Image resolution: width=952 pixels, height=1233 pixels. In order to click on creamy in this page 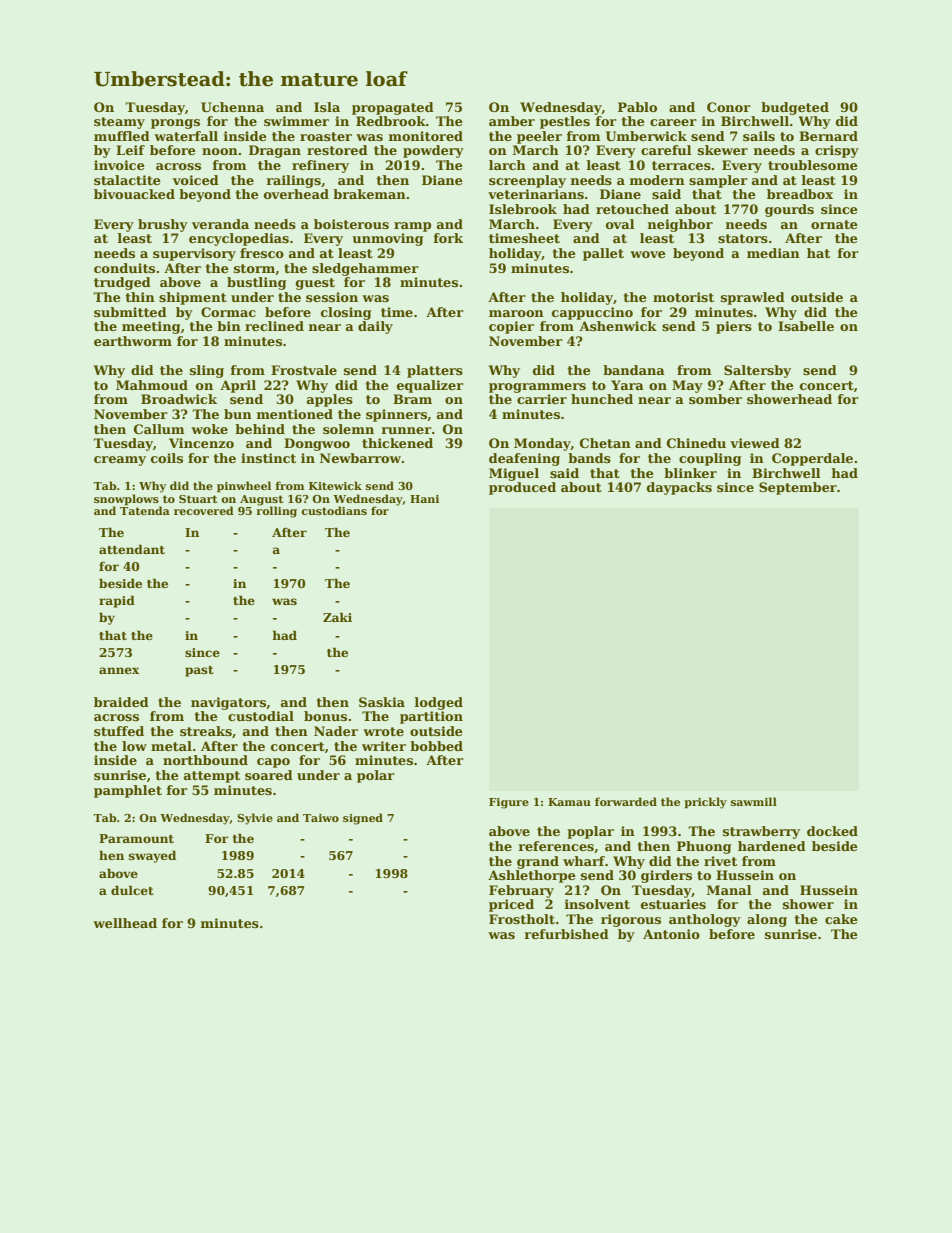, I will do `click(120, 461)`.
